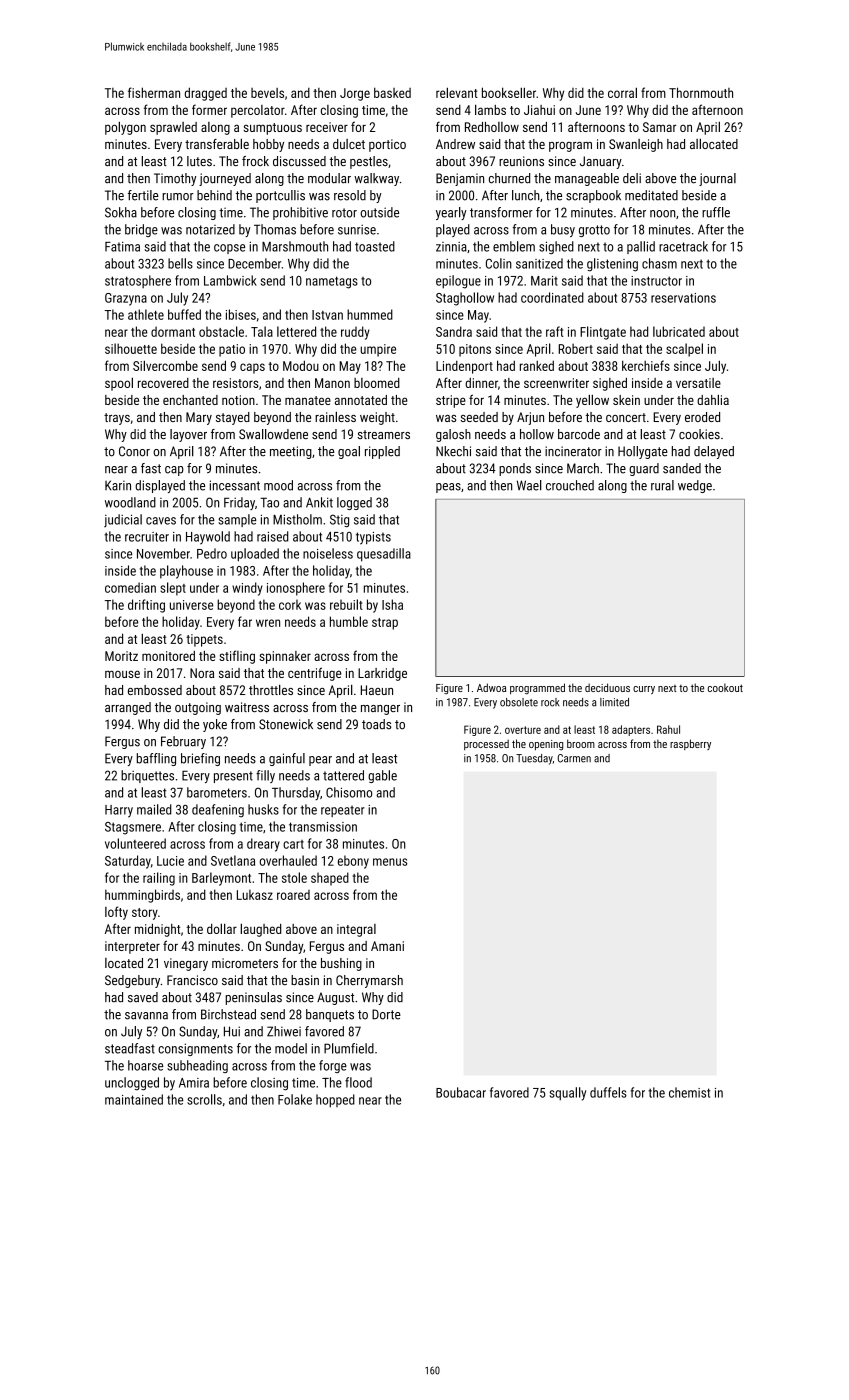 The height and width of the screenshot is (1400, 849). What do you see at coordinates (486, 744) in the screenshot?
I see `processed` at bounding box center [486, 744].
